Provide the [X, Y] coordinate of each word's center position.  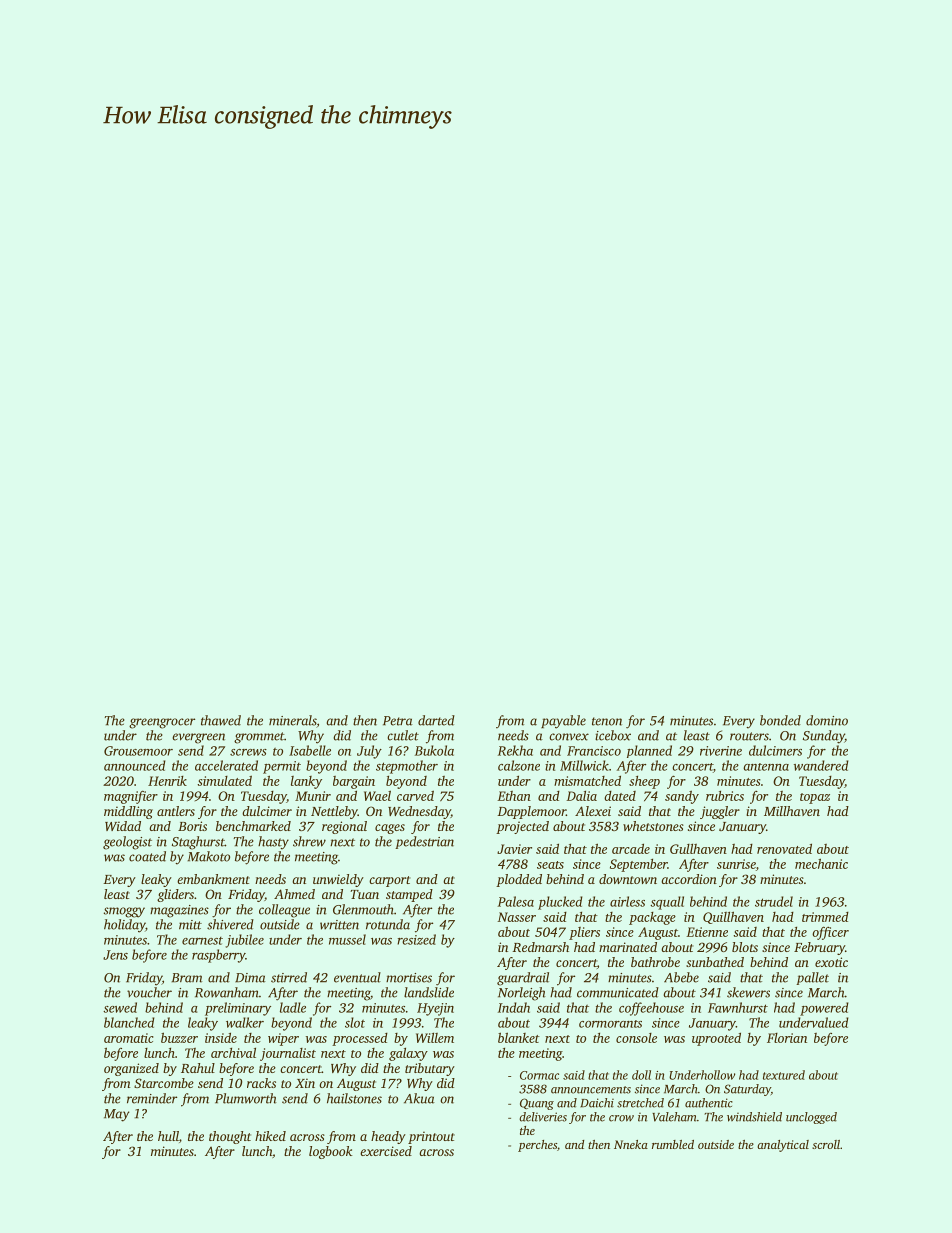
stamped [409, 895]
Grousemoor [138, 751]
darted [436, 720]
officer [830, 933]
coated [147, 856]
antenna [766, 767]
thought [230, 1137]
